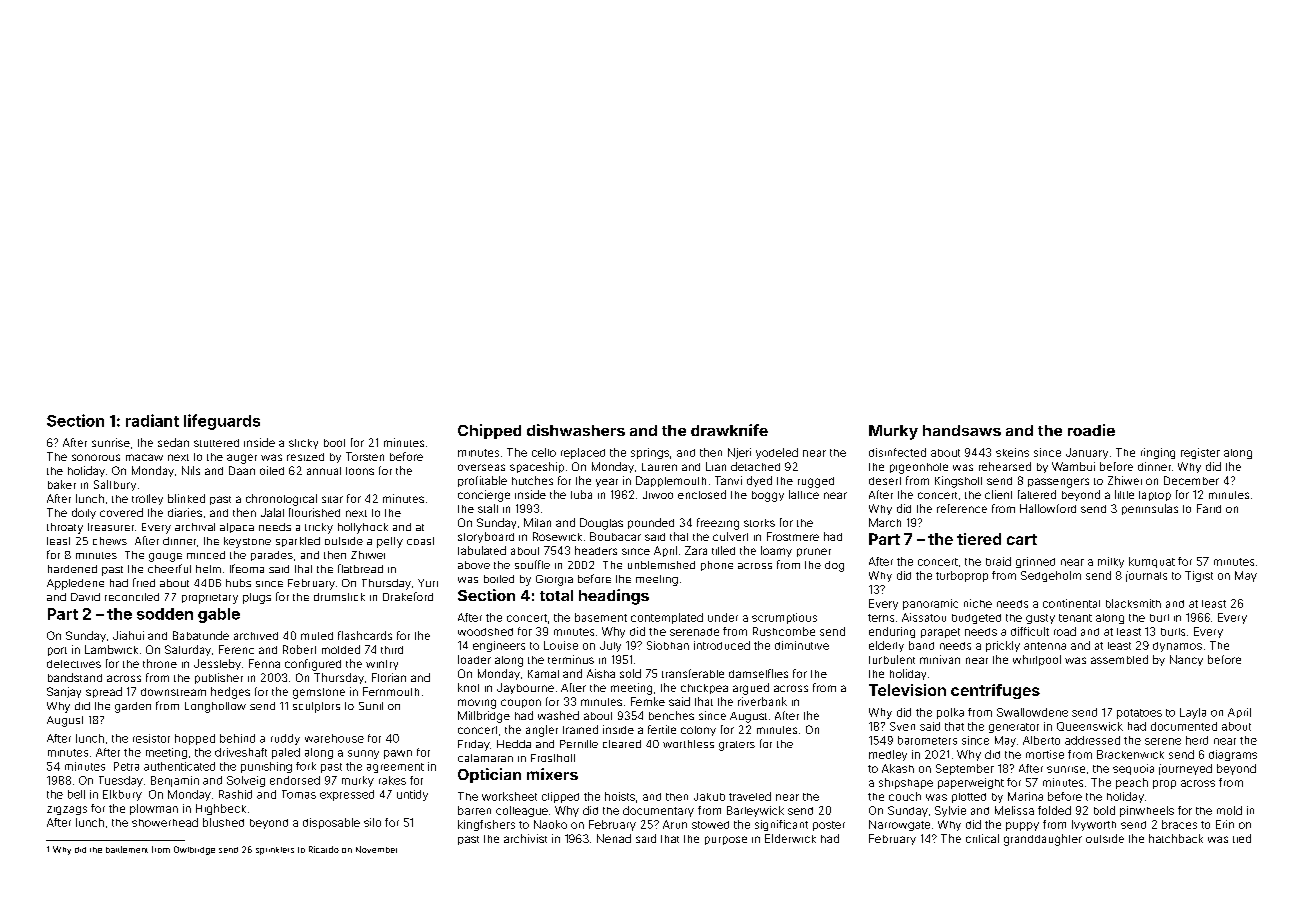 This document has width=1308, height=924. I want to click on baker, so click(62, 484).
